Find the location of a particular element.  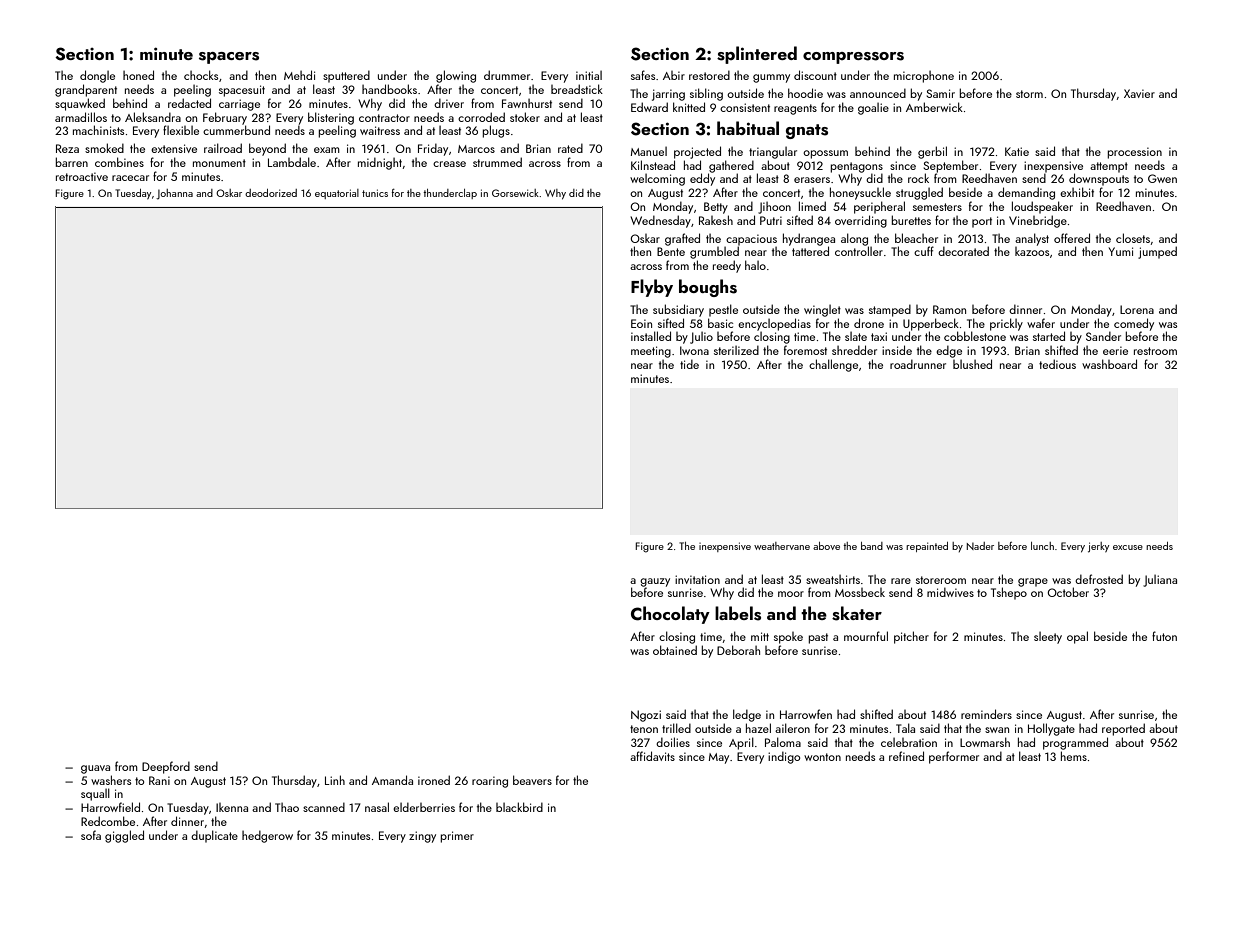

wafer is located at coordinates (1041, 323).
